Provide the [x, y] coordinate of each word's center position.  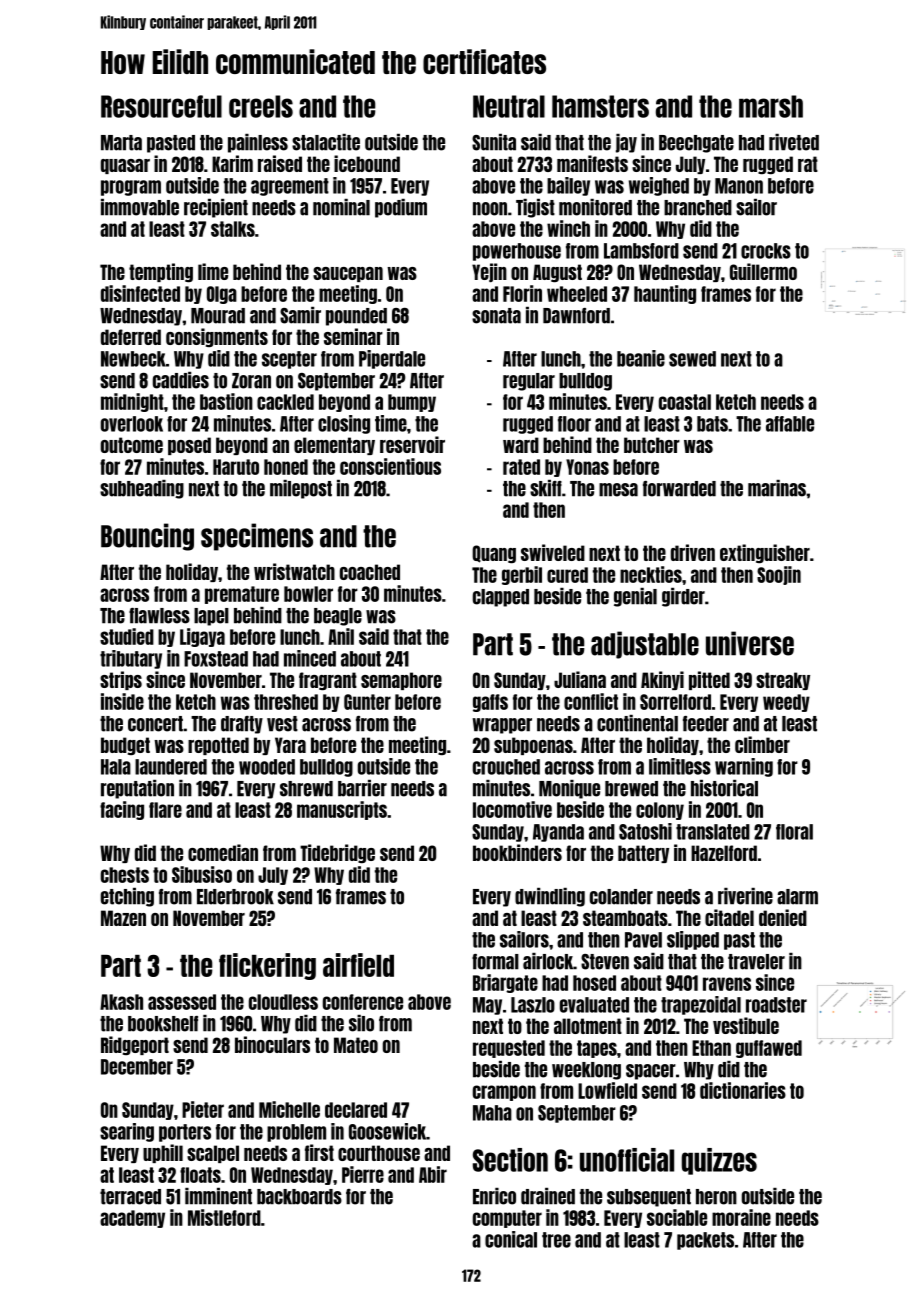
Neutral [509, 106]
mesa [618, 490]
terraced [130, 1197]
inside [122, 701]
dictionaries [743, 1090]
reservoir [412, 444]
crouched [506, 767]
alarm [797, 897]
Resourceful [161, 106]
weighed [659, 186]
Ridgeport [135, 1045]
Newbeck [133, 359]
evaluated [594, 1005]
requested [509, 1049]
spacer [651, 1072]
